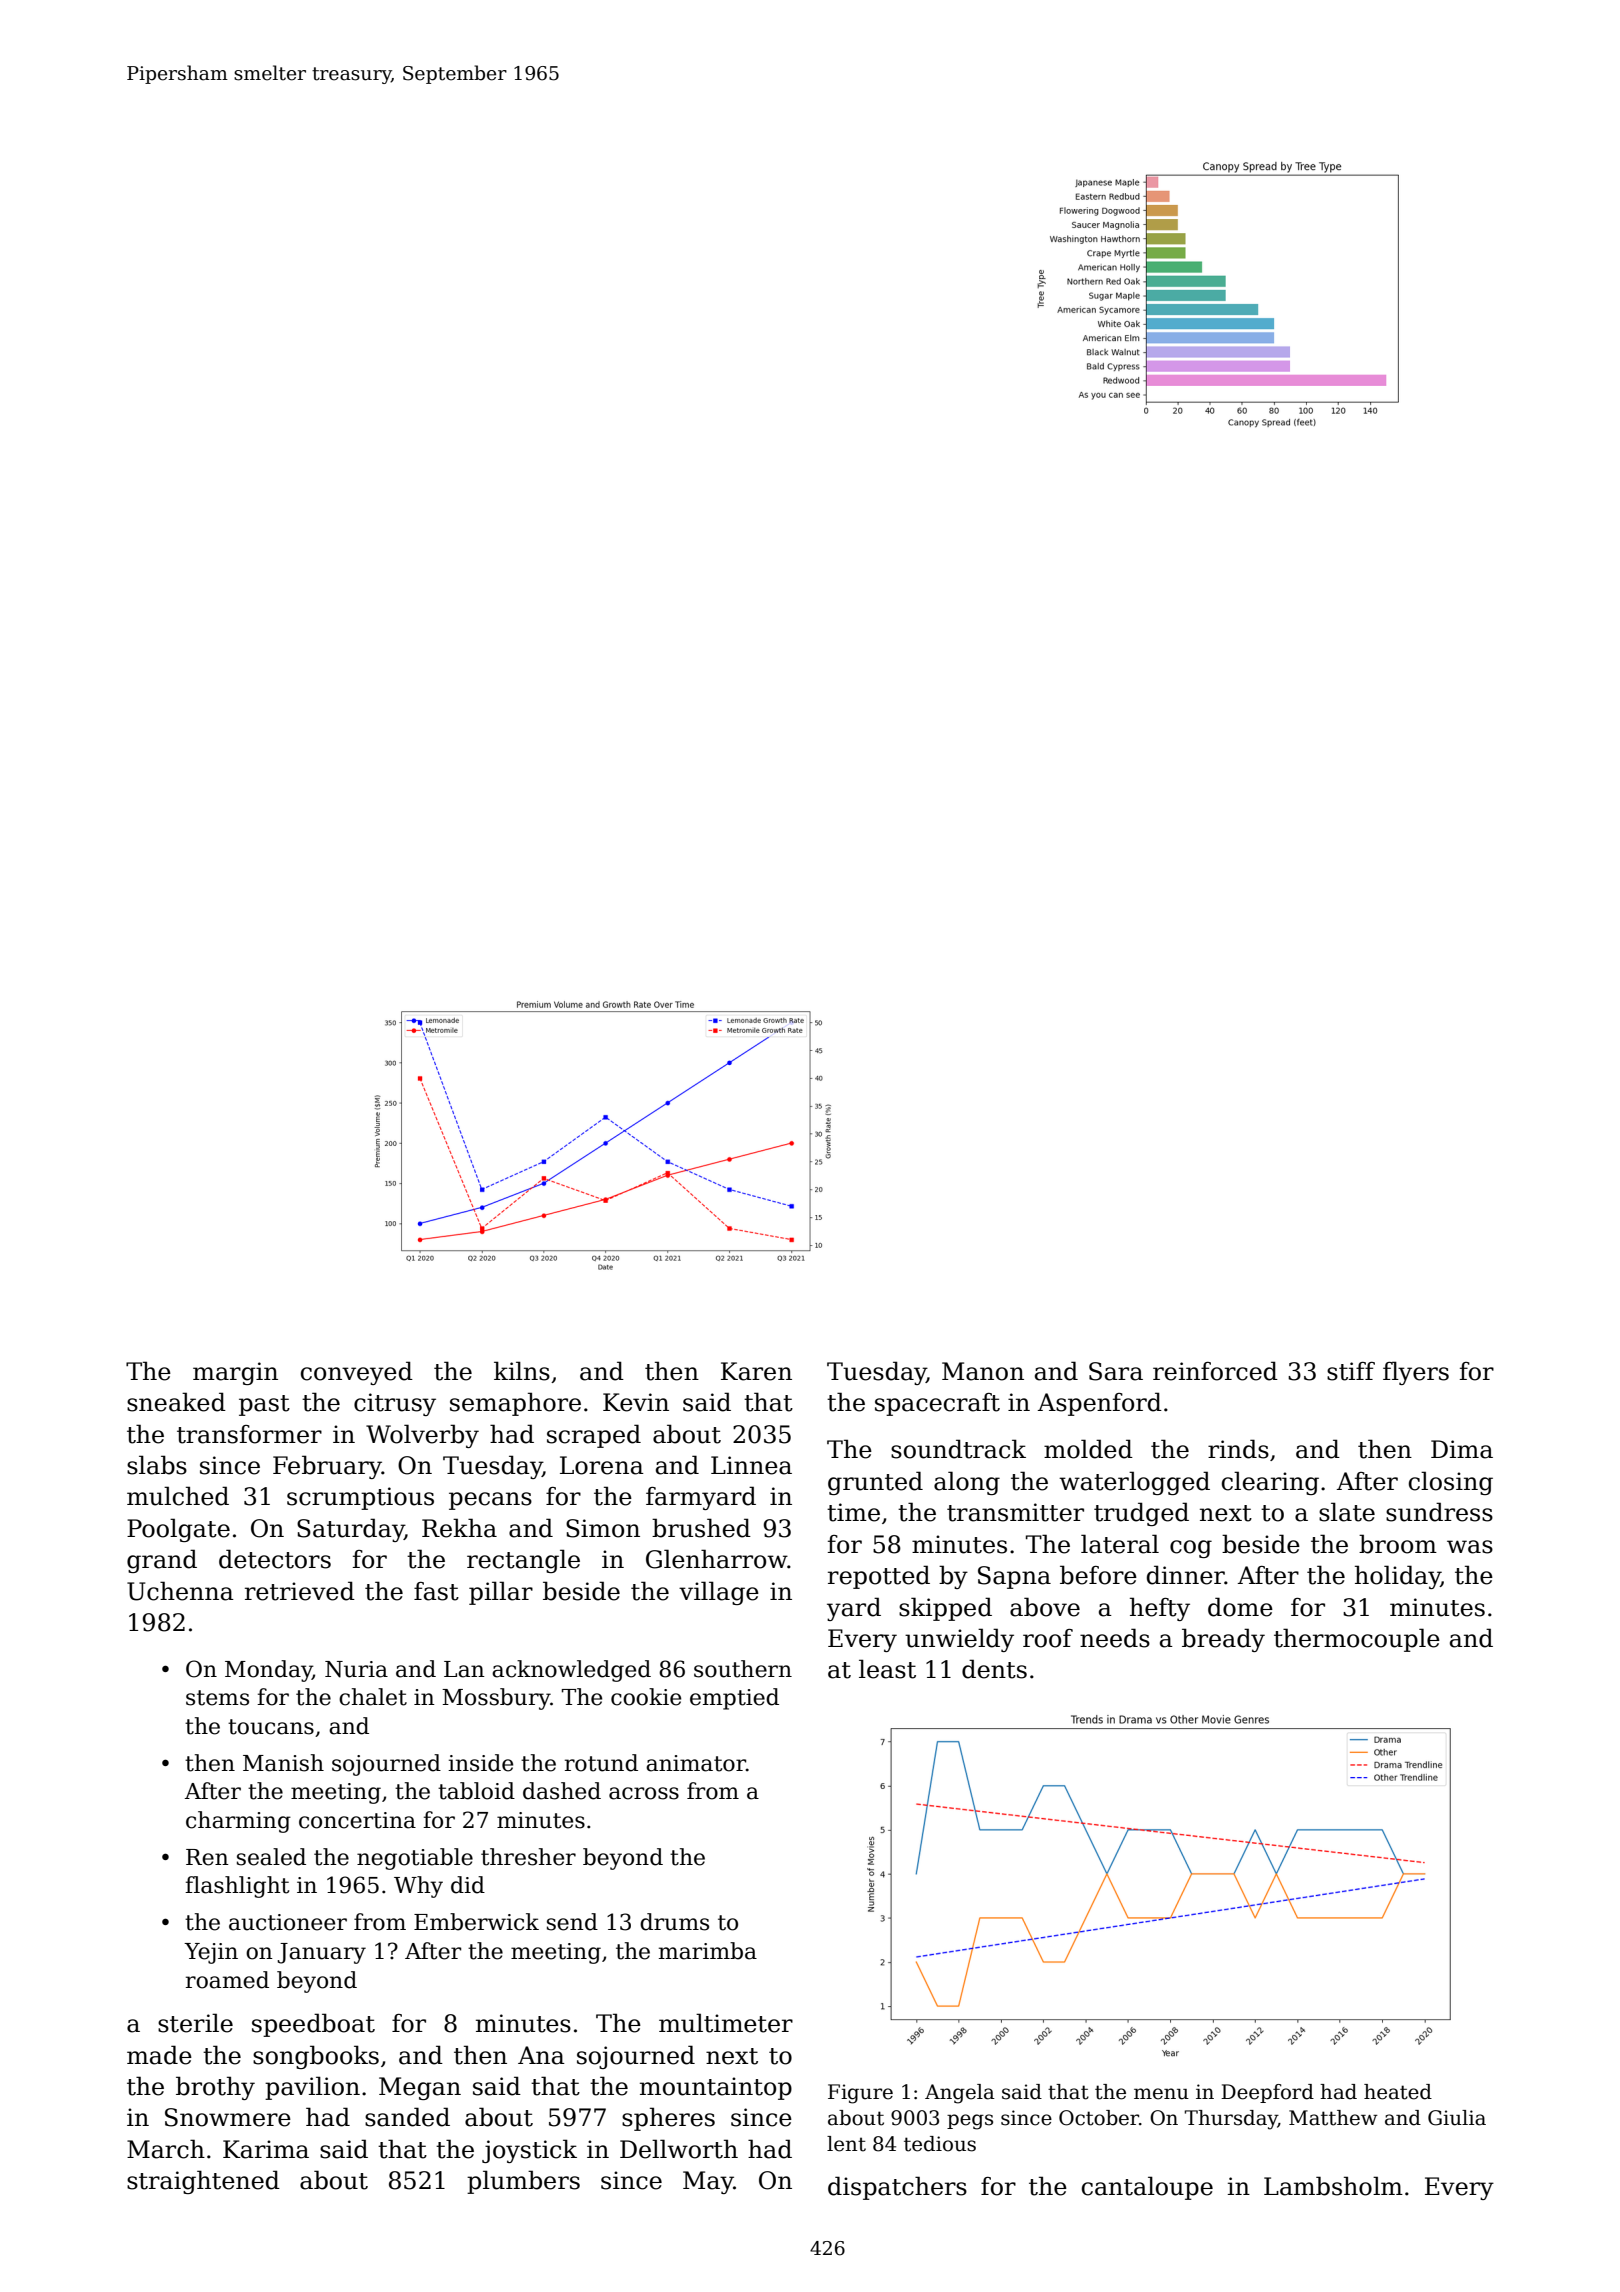  Describe the element at coordinates (756, 1371) in the screenshot. I see `Karen` at that location.
